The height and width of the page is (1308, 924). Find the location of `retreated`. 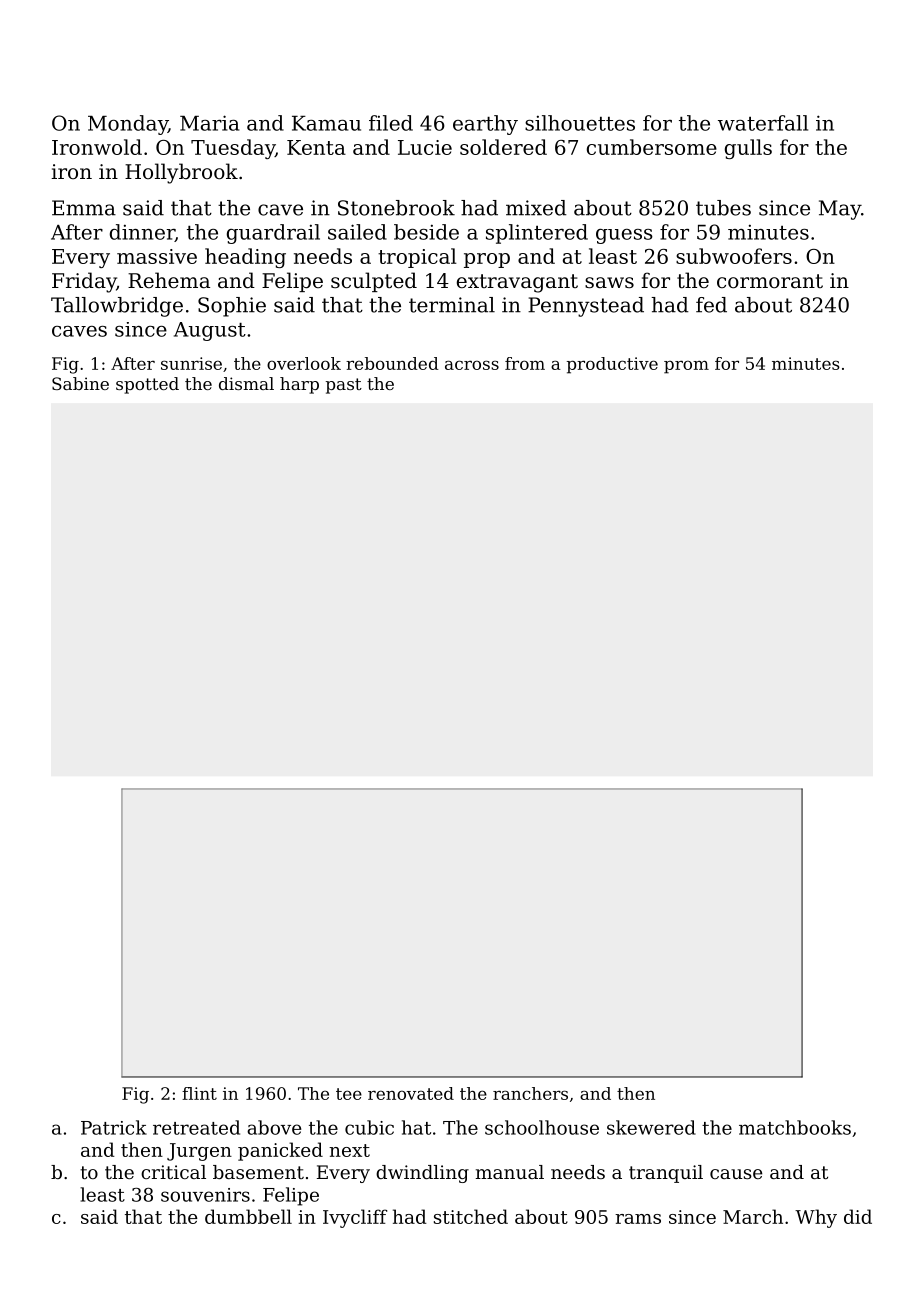

retreated is located at coordinates (196, 1127).
